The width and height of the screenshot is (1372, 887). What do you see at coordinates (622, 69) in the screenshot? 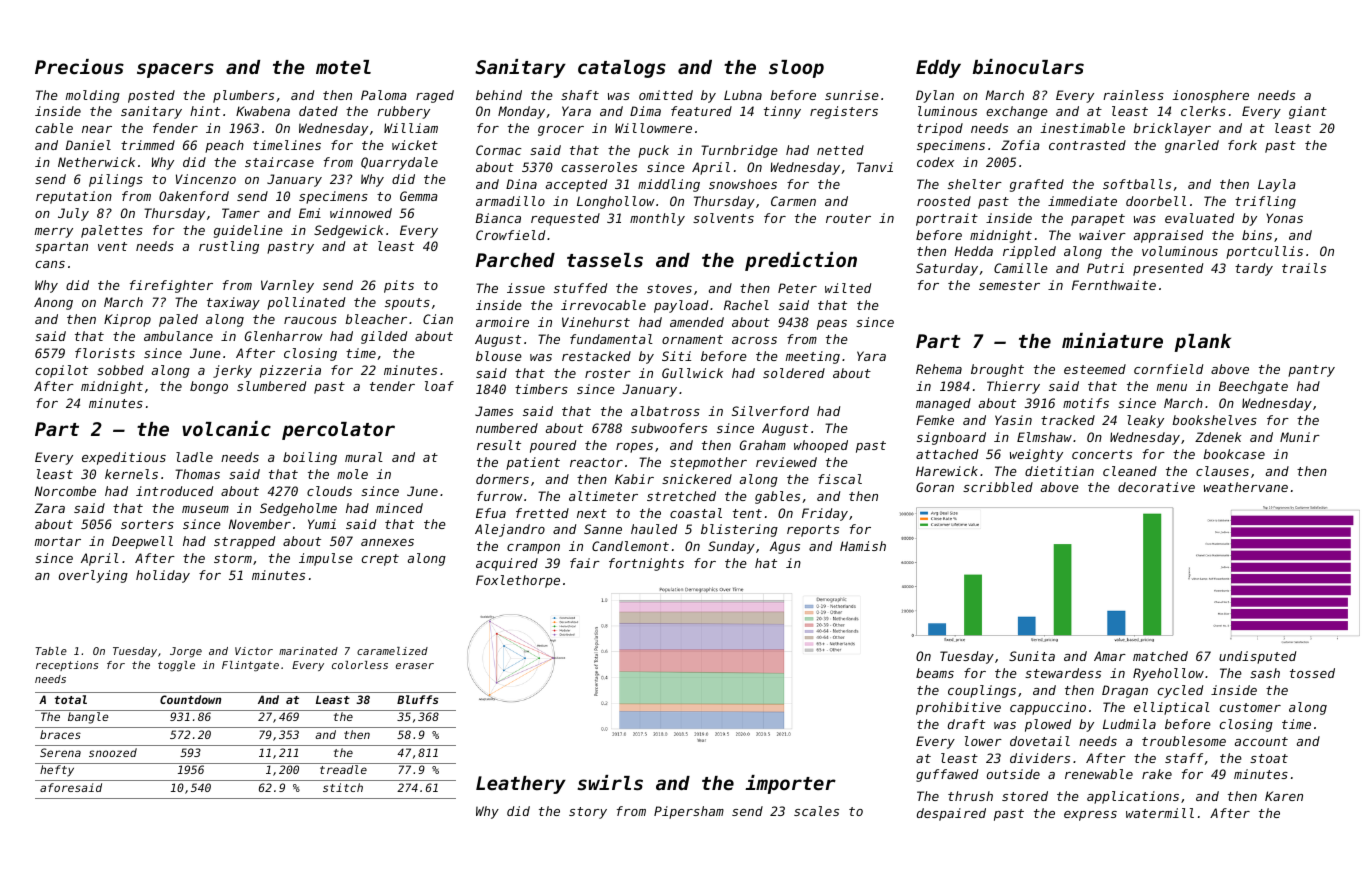
I see `catalogs` at bounding box center [622, 69].
